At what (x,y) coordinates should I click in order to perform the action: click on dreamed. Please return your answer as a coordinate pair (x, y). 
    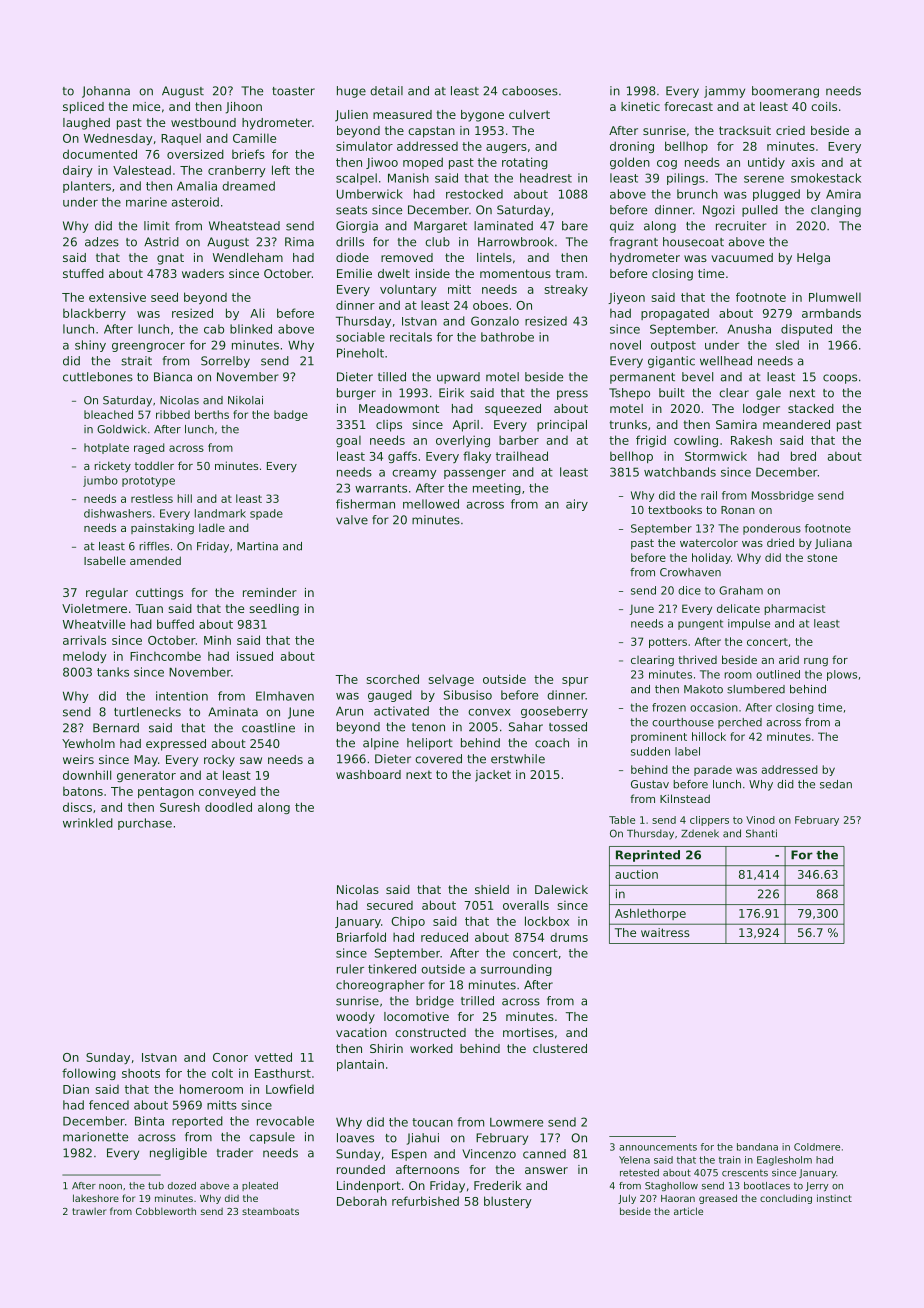
    Looking at the image, I should click on (248, 186).
